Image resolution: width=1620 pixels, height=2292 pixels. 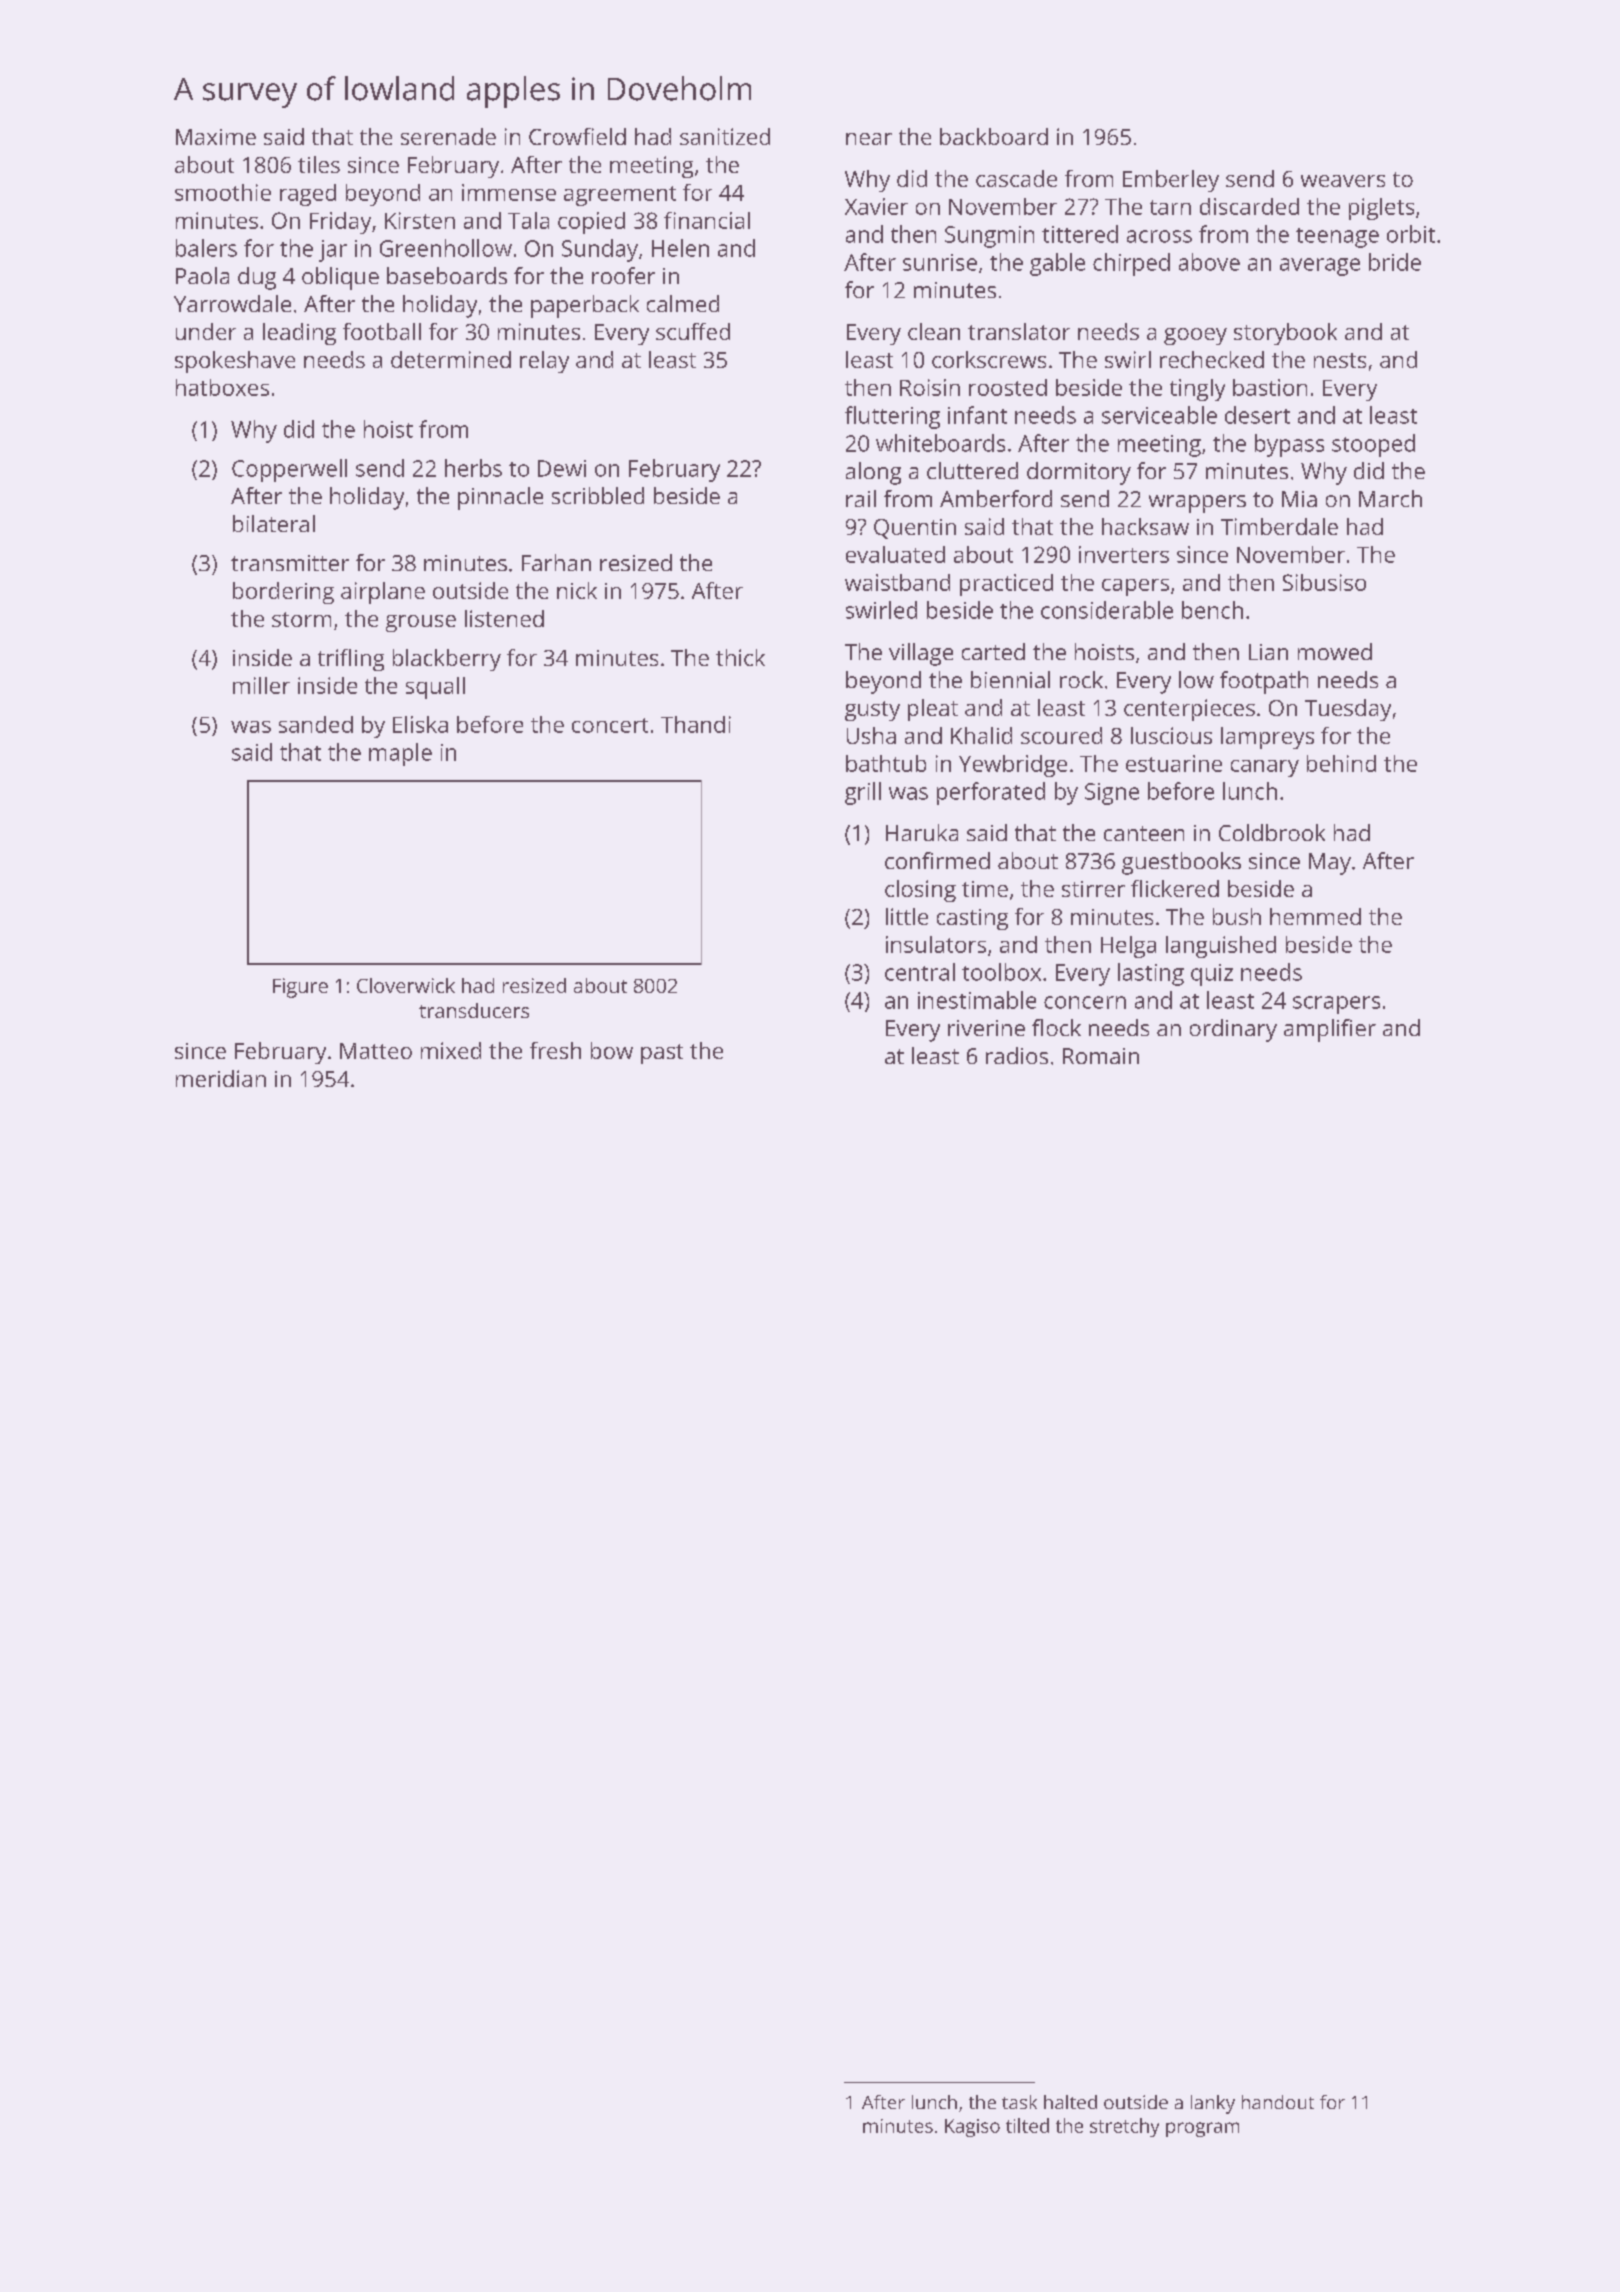 I want to click on Matteo, so click(x=376, y=1051).
